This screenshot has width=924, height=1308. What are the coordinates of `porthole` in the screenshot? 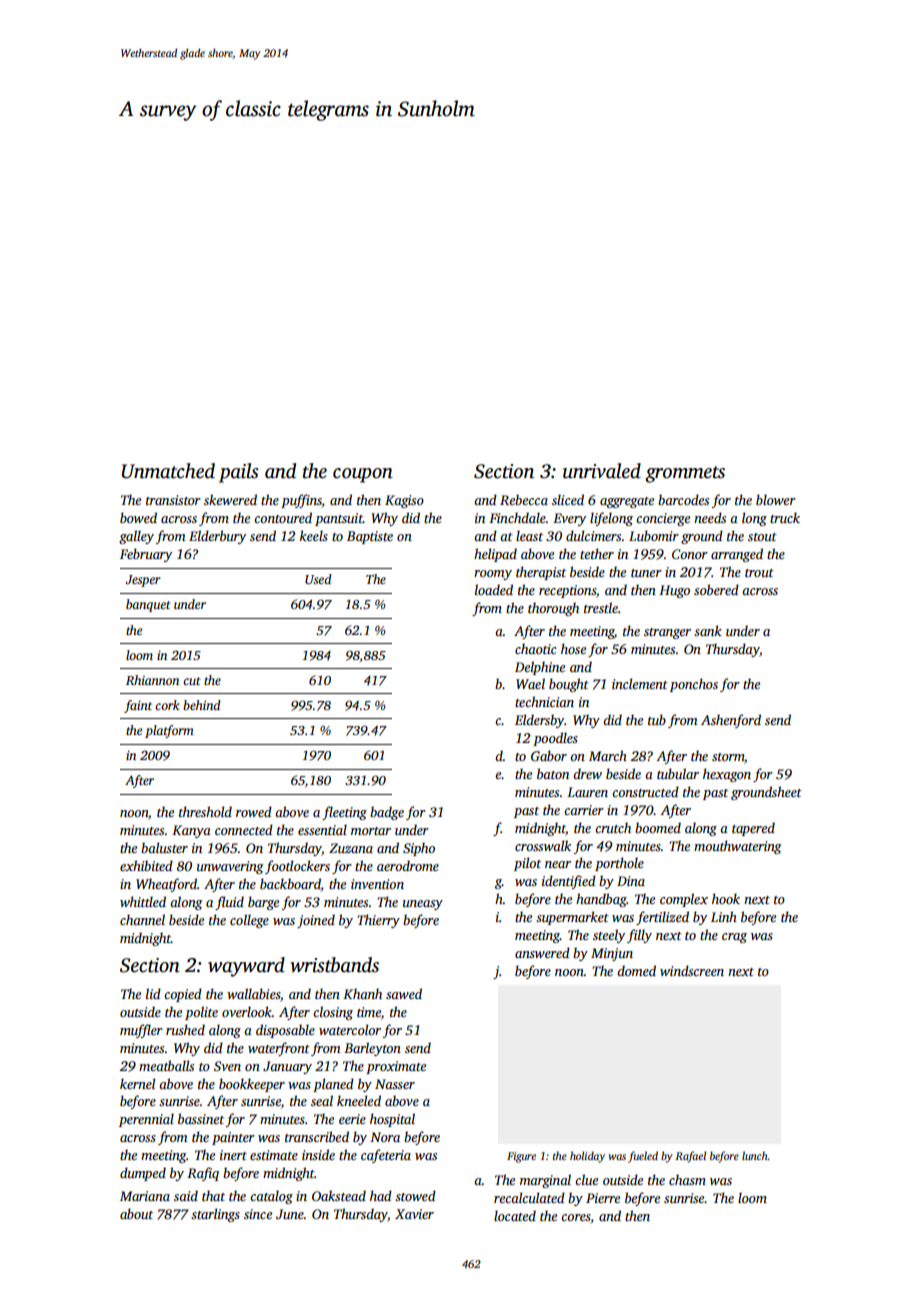 It's located at (619, 864).
